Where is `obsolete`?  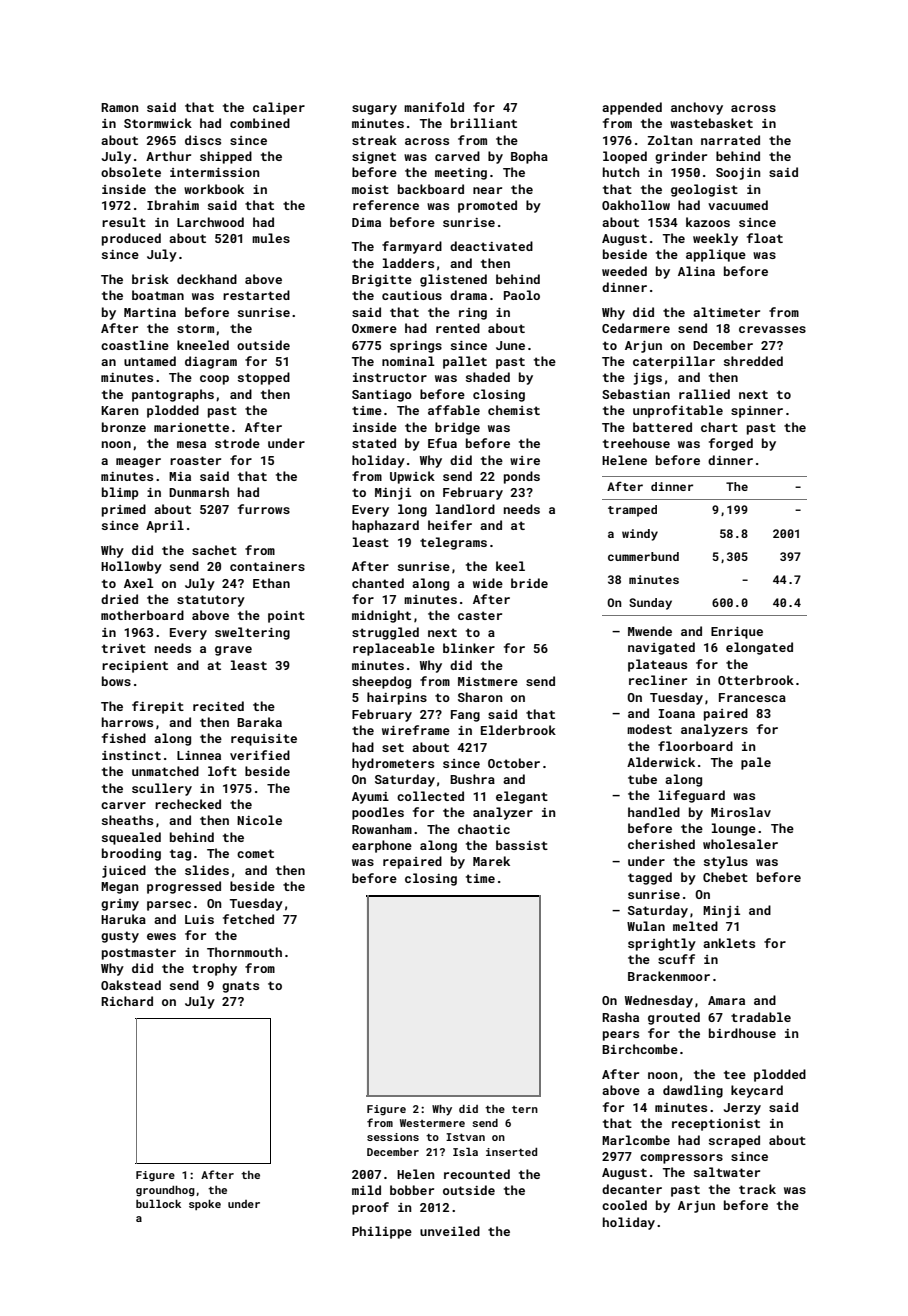 obsolete is located at coordinates (131, 172).
